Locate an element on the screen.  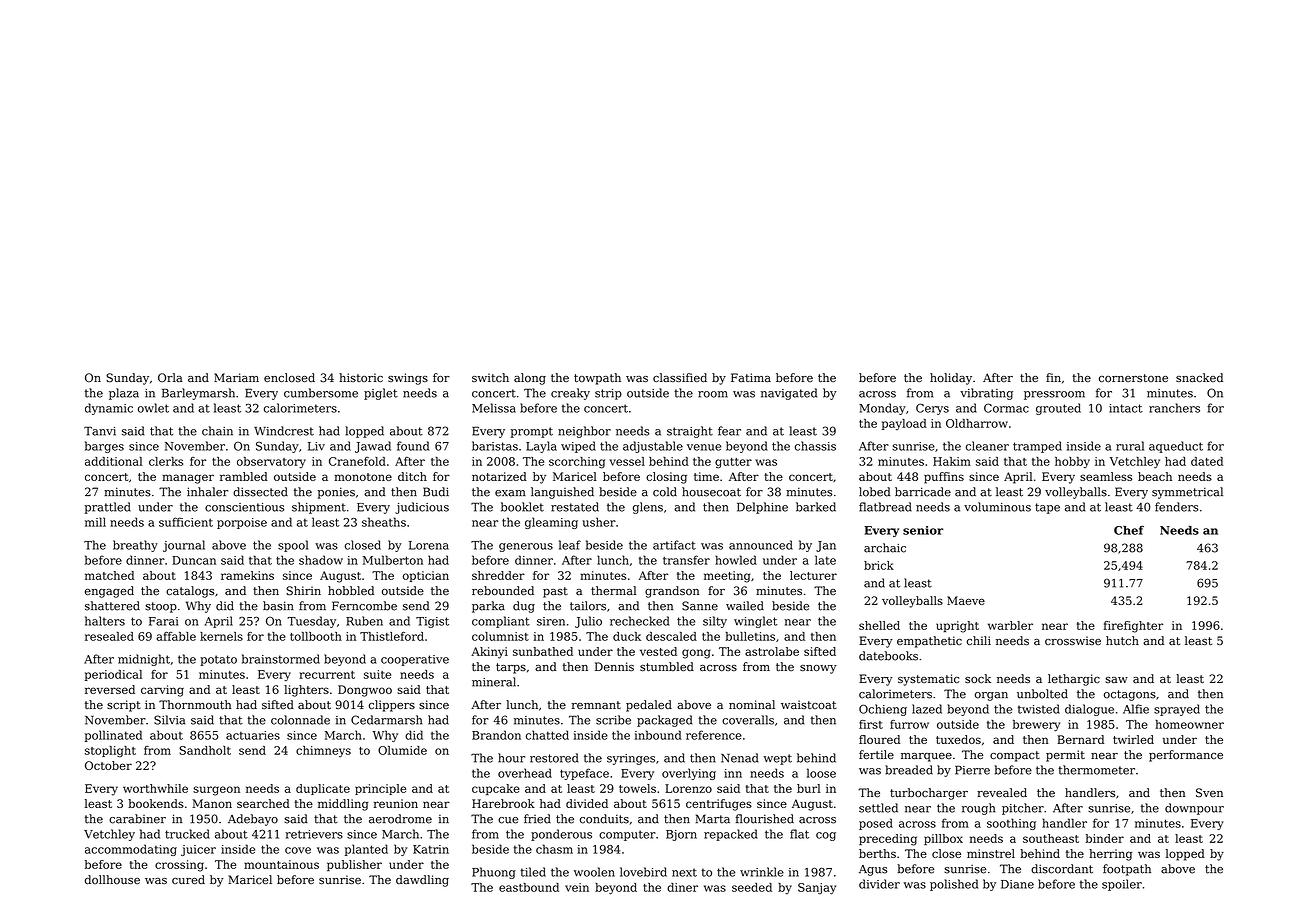
Maeve is located at coordinates (966, 600).
